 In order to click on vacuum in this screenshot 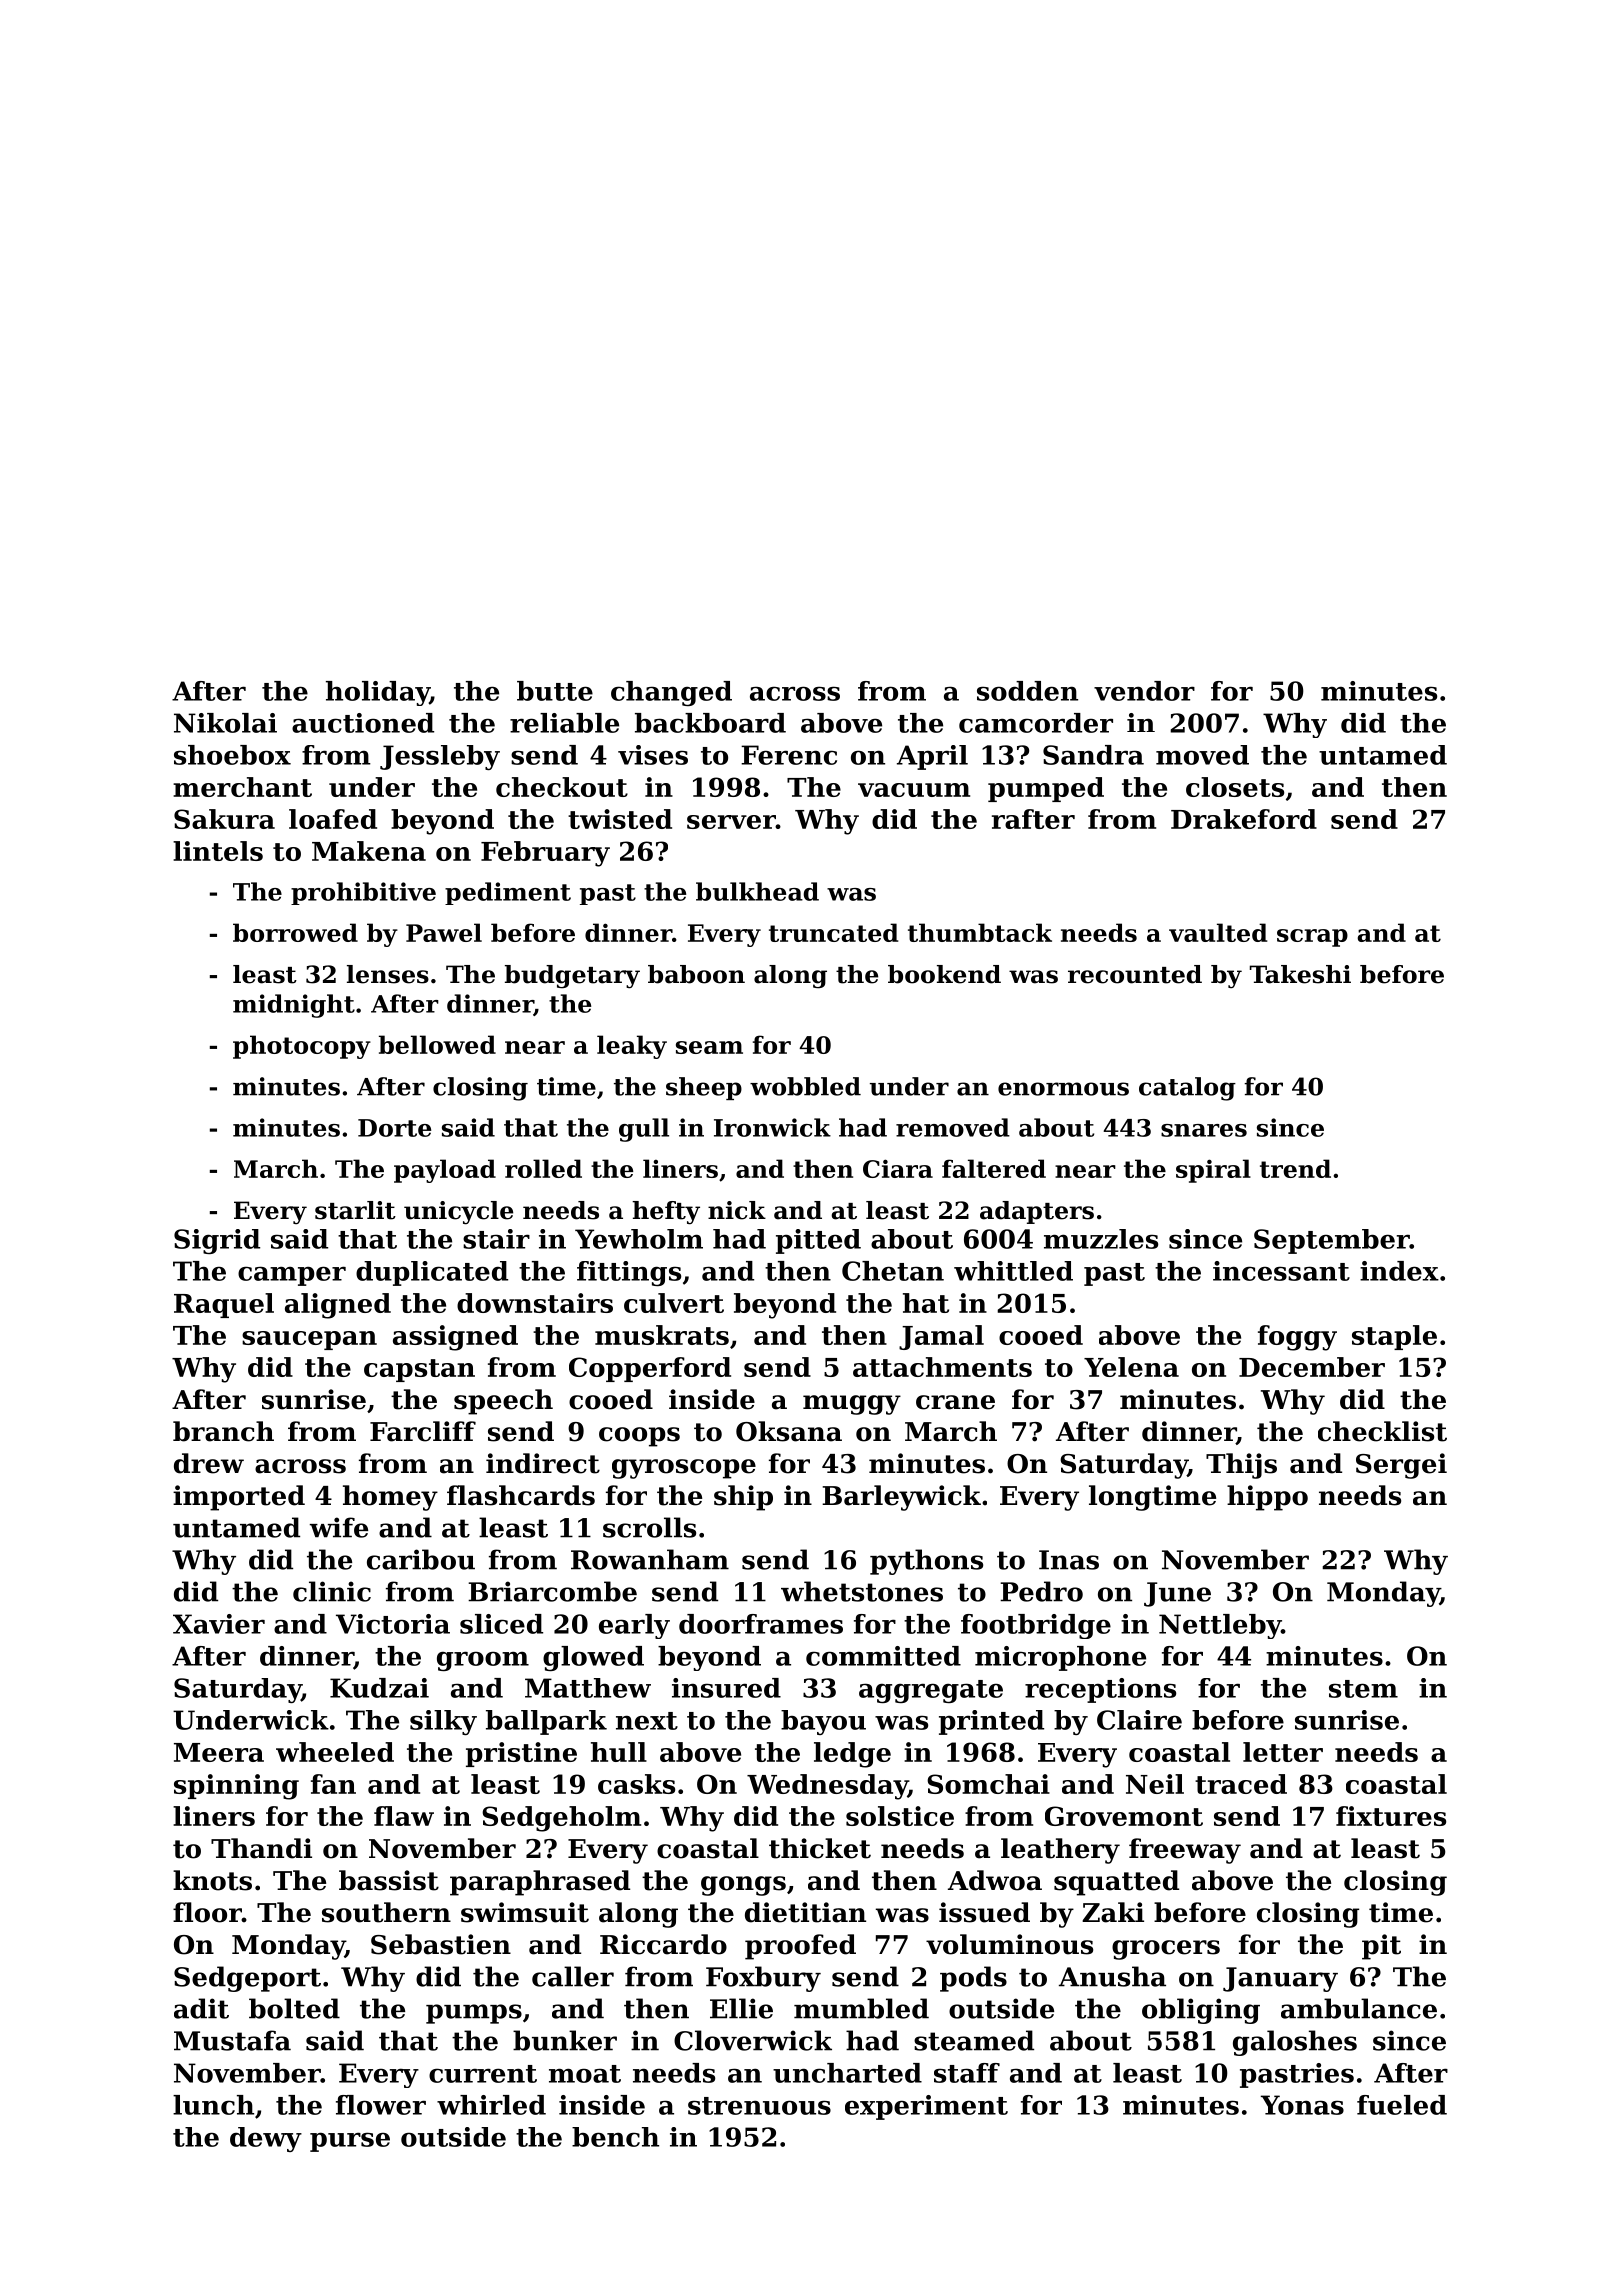, I will do `click(914, 790)`.
